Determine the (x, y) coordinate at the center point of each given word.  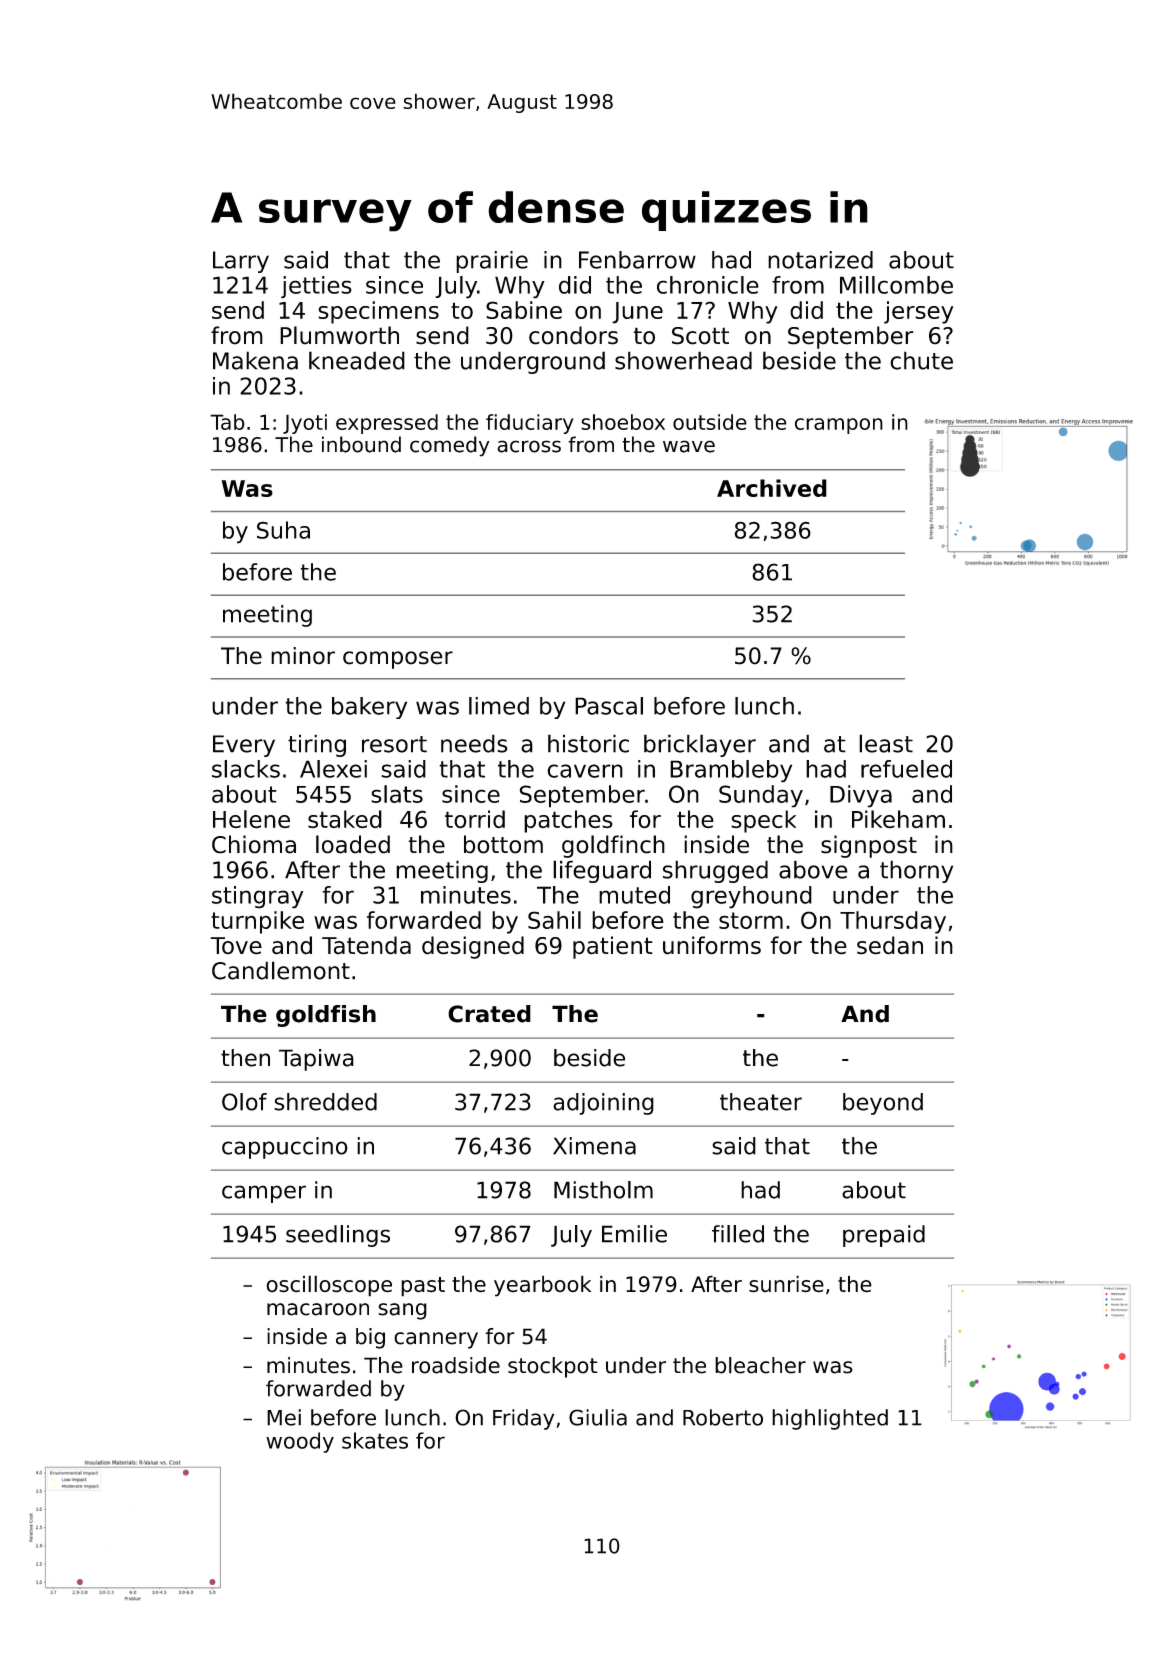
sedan (890, 945)
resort (394, 744)
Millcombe (896, 285)
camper (264, 1194)
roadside (456, 1365)
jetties (316, 287)
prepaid (884, 1236)
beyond (883, 1104)
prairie (492, 262)
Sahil (554, 920)
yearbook (542, 1286)
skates (375, 1440)
